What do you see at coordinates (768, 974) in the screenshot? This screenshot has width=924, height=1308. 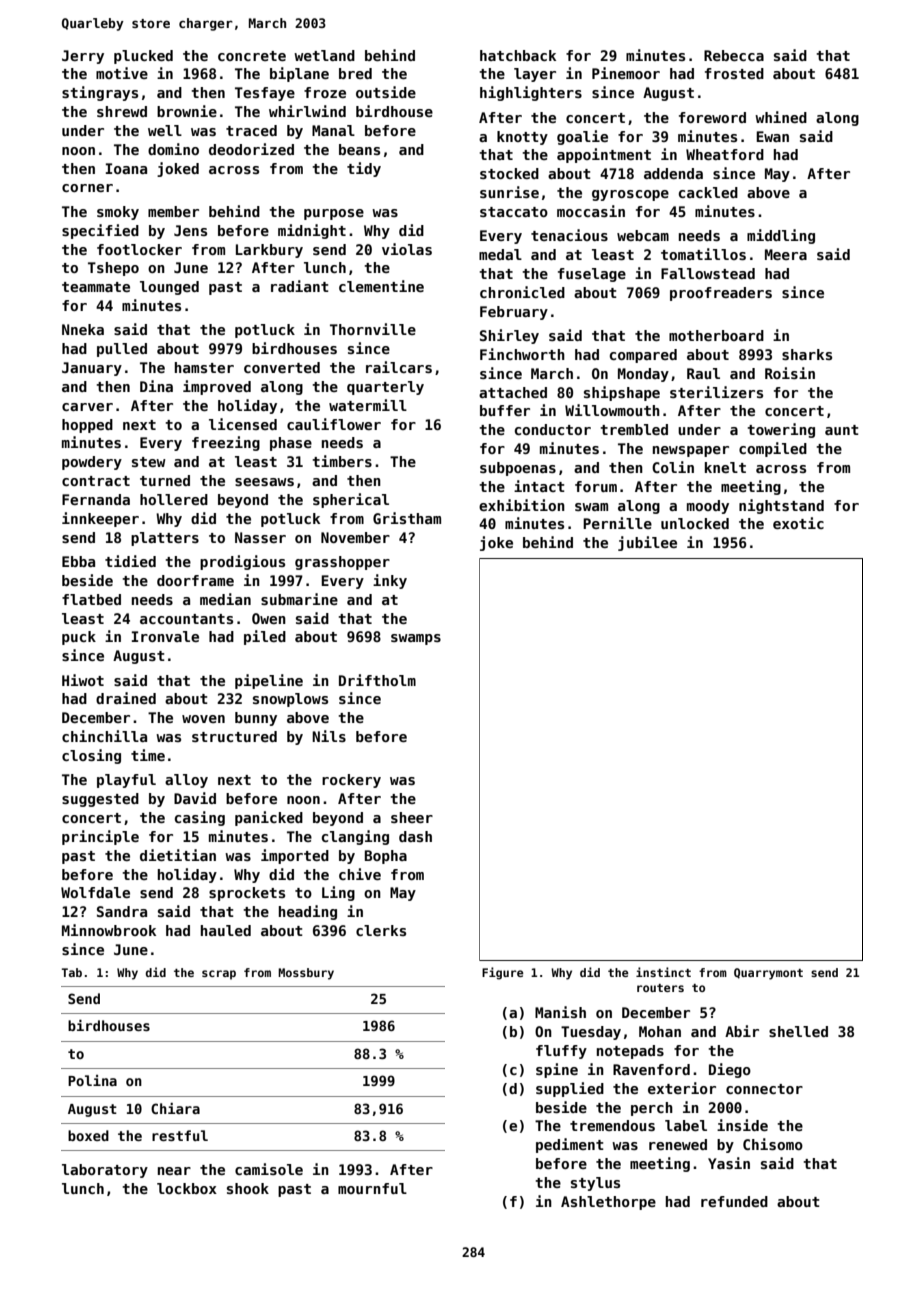 I see `Quarrymont` at bounding box center [768, 974].
